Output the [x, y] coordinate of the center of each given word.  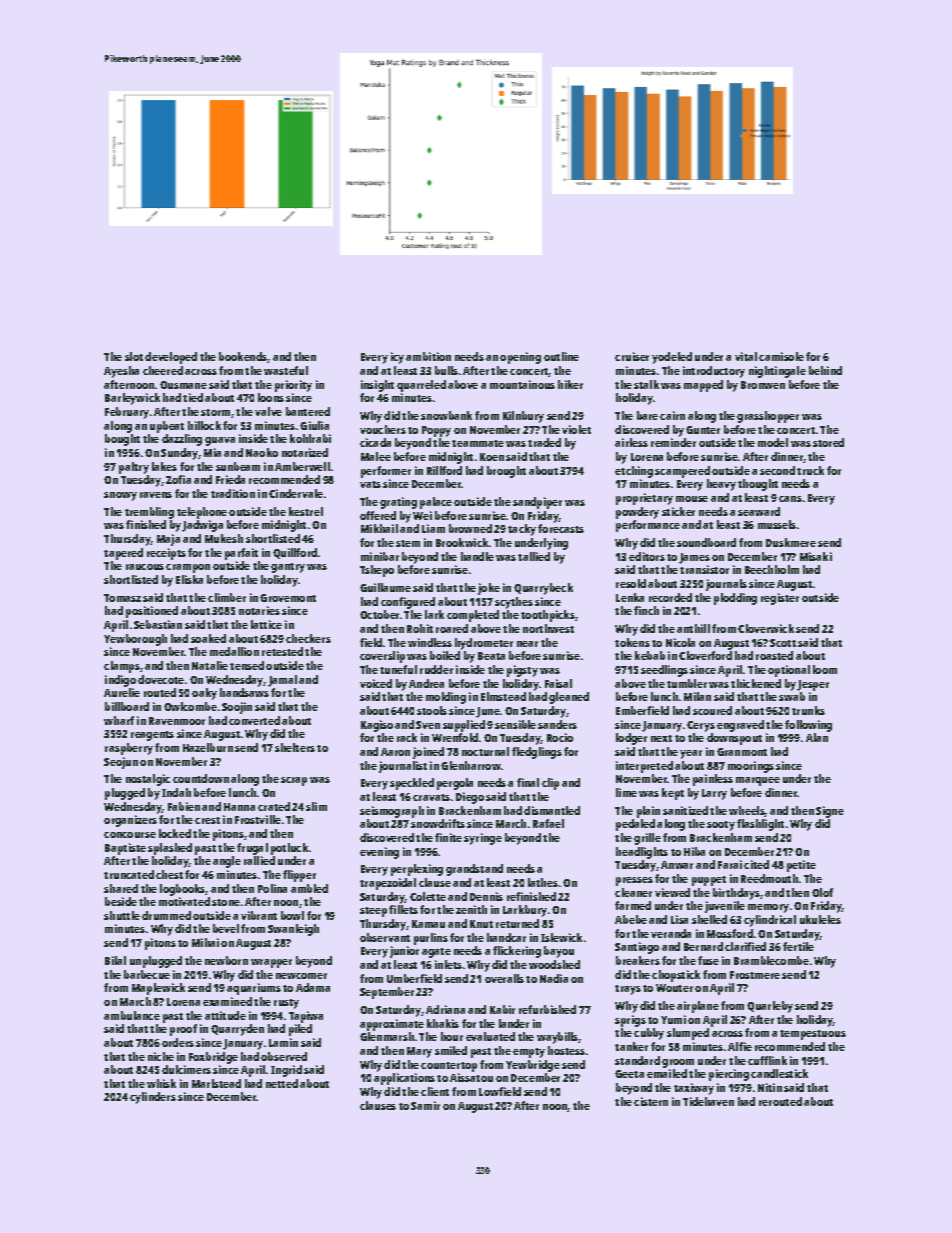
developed [171, 358]
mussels [777, 524]
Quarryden [237, 1030]
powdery [637, 513]
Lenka [630, 597]
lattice [266, 624]
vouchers [383, 429]
